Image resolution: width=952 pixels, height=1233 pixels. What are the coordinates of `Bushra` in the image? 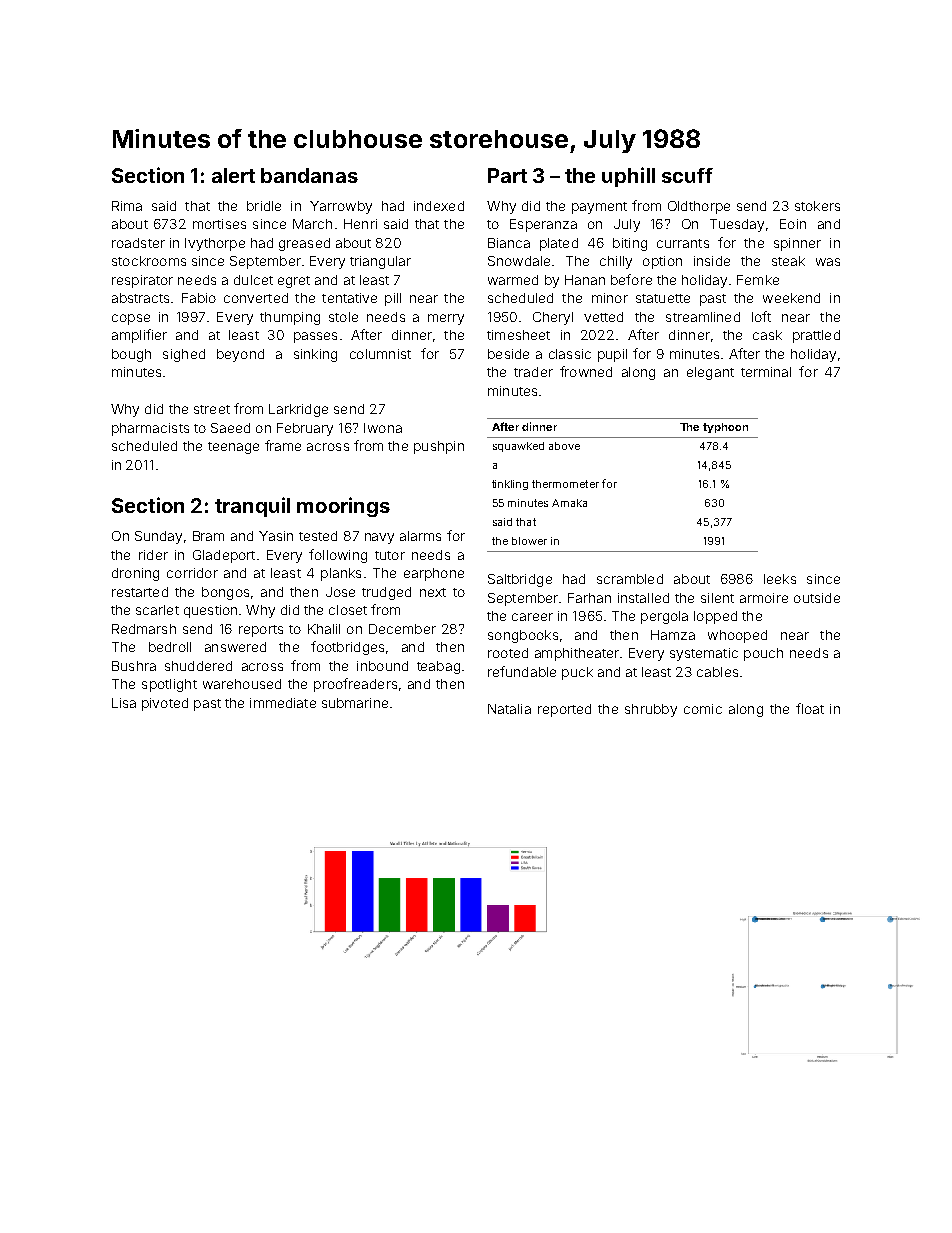 It's located at (134, 666).
